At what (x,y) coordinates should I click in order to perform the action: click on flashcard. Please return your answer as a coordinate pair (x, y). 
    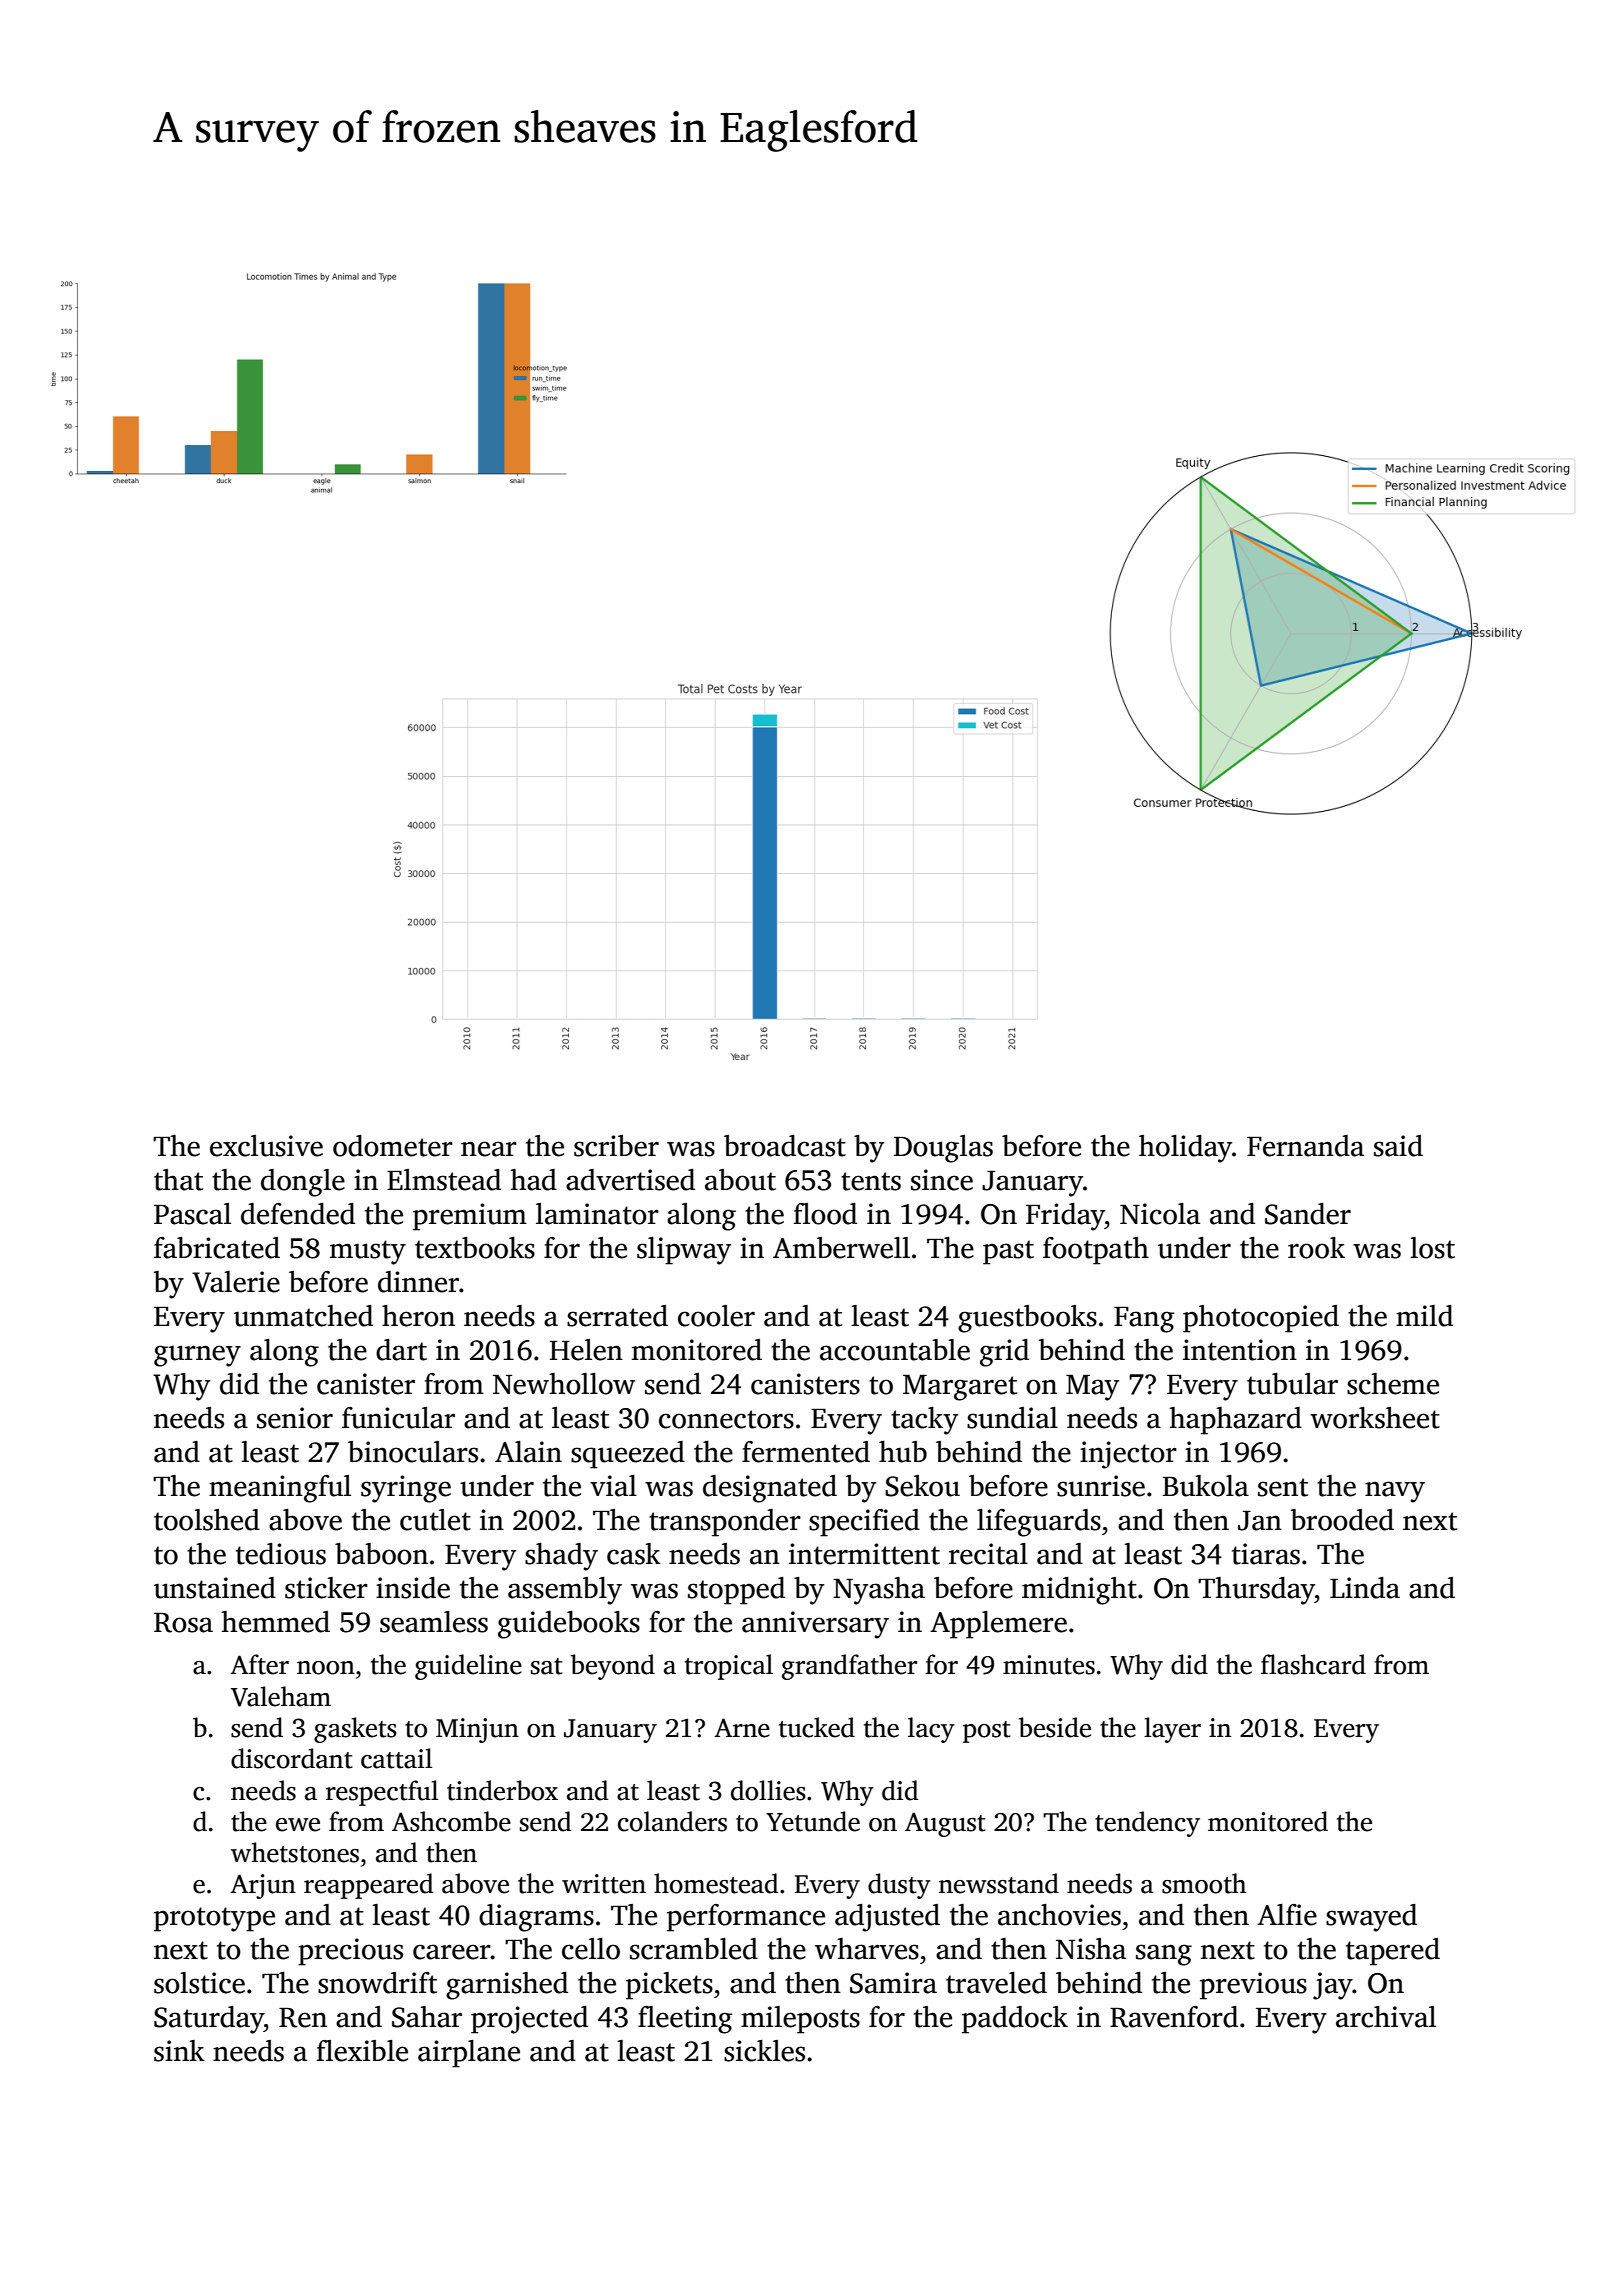
    Looking at the image, I should click on (1313, 1664).
